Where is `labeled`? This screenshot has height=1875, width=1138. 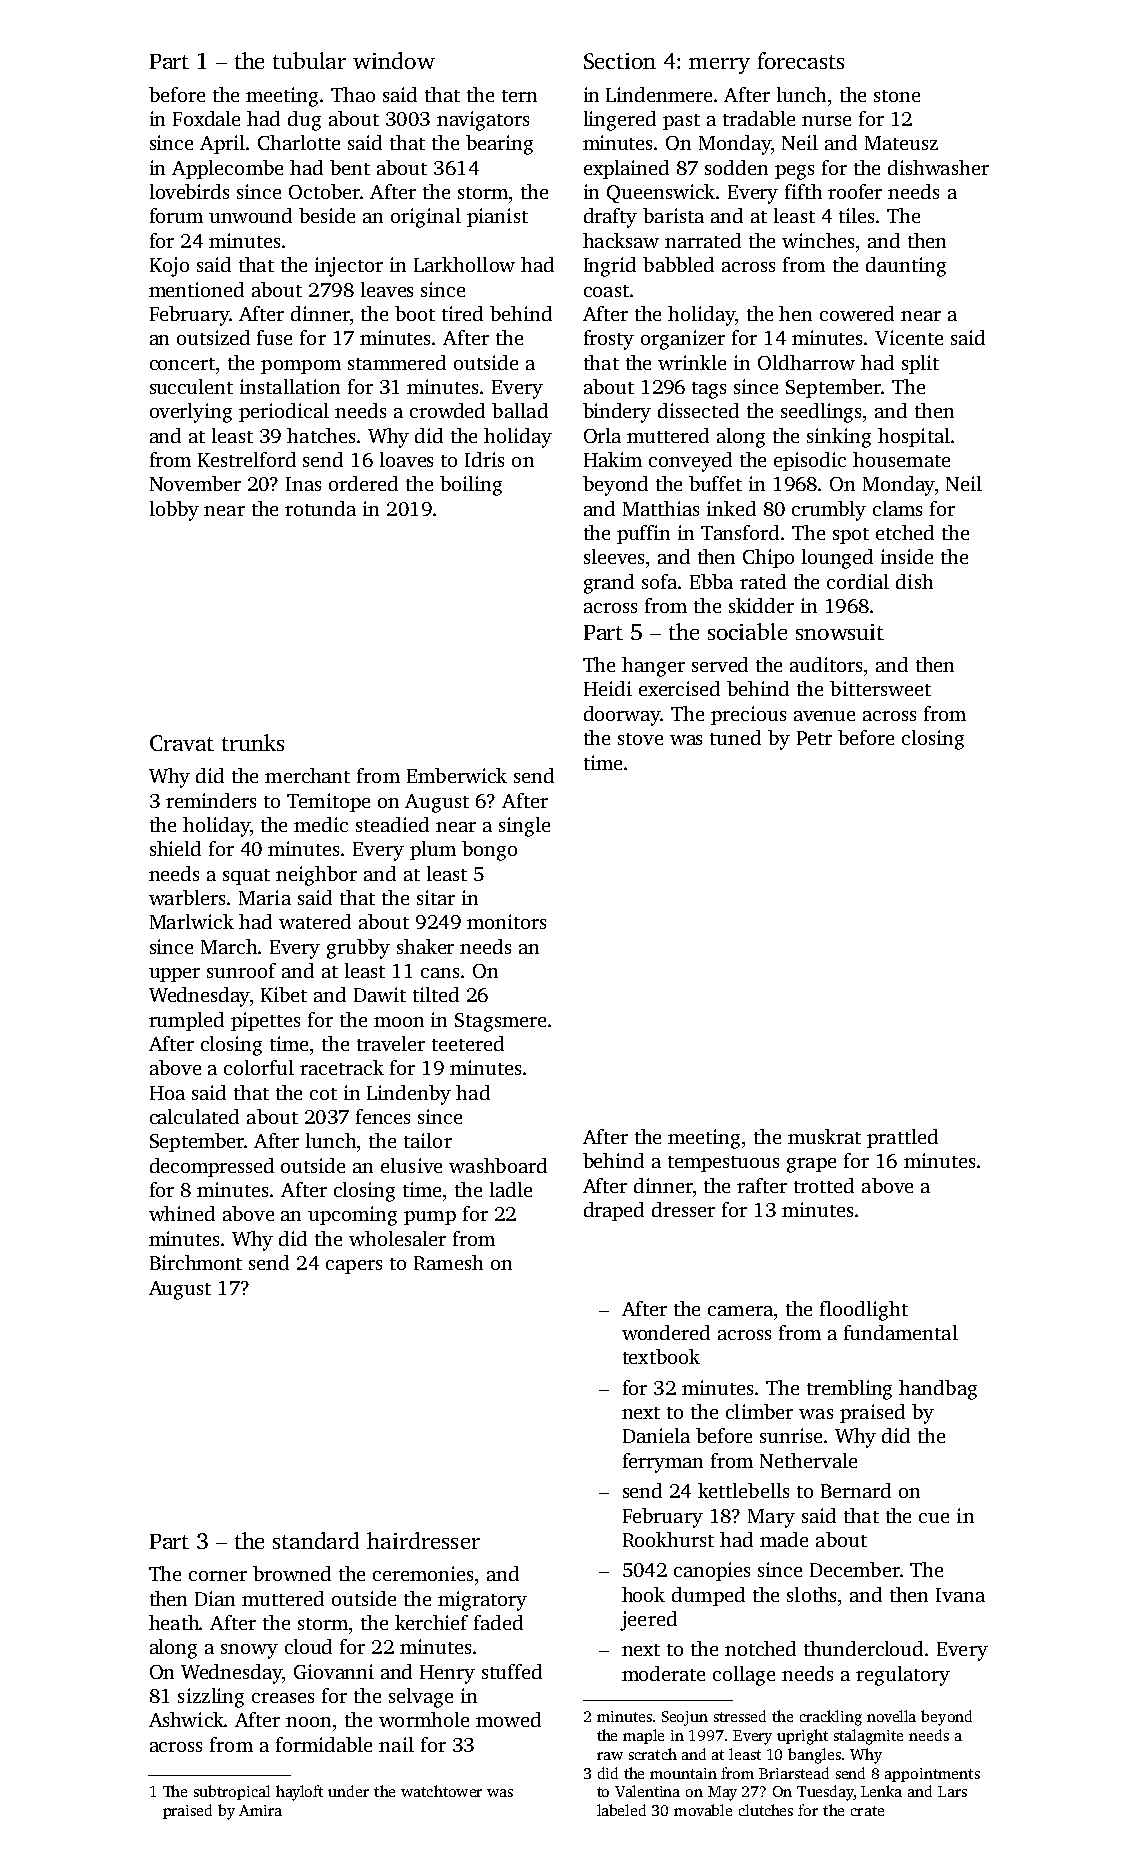 labeled is located at coordinates (621, 1810).
